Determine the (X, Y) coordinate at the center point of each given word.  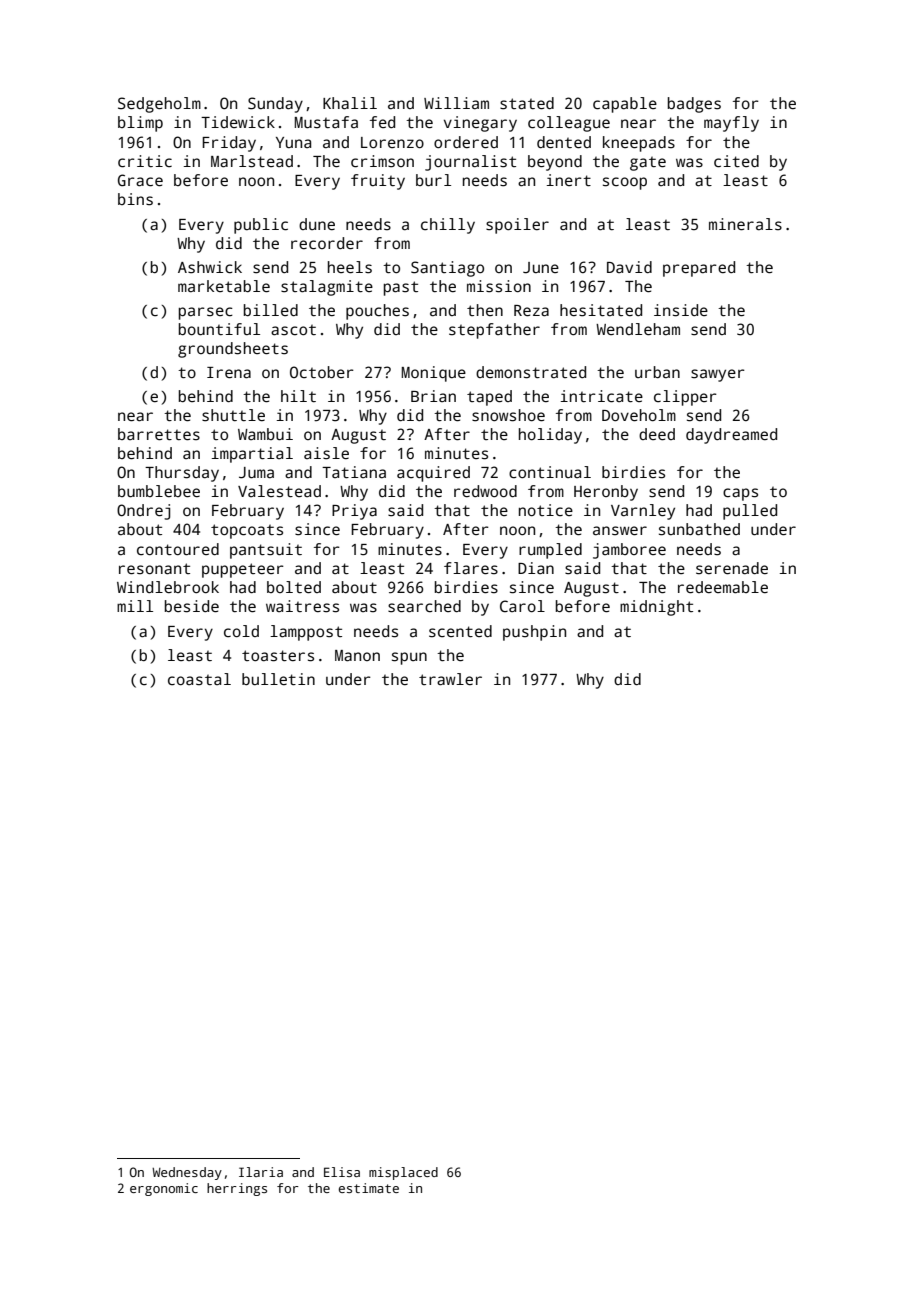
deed (657, 434)
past (401, 288)
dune (317, 224)
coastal (199, 679)
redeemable (723, 587)
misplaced (403, 1173)
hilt (298, 396)
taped (489, 398)
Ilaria (261, 1172)
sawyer (718, 375)
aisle (326, 453)
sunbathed (699, 529)
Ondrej (143, 512)
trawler (450, 679)
